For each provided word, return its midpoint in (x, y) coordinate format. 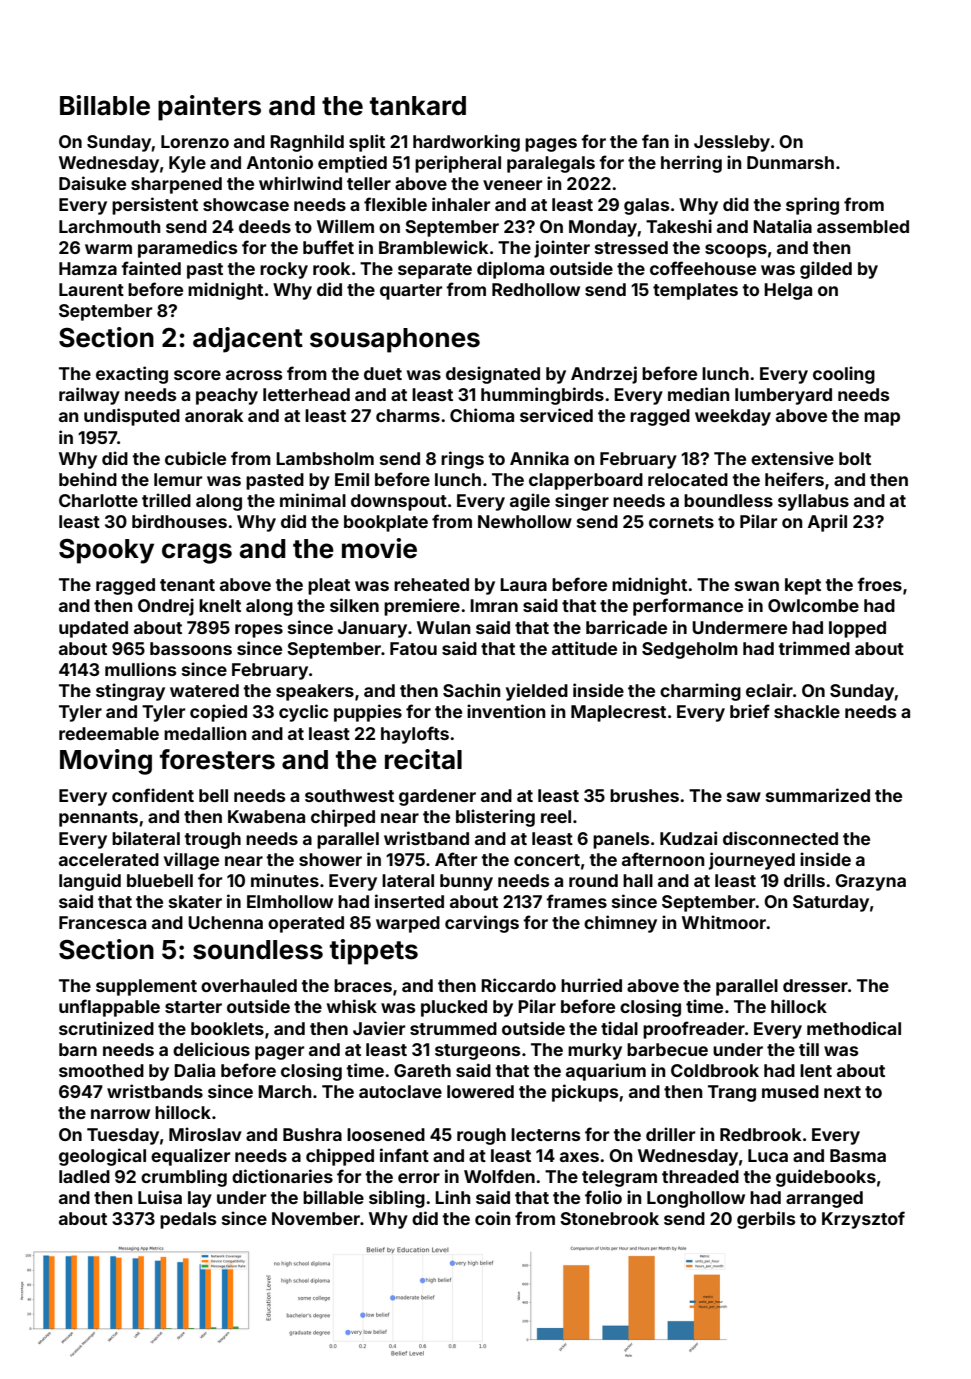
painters (209, 108)
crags (197, 553)
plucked (454, 1008)
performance (688, 607)
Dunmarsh (790, 162)
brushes (644, 795)
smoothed (101, 1070)
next (842, 1092)
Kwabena (266, 816)
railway (89, 396)
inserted (409, 901)
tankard (418, 106)
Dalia (194, 1070)
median (698, 394)
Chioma (482, 415)
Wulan (443, 627)
